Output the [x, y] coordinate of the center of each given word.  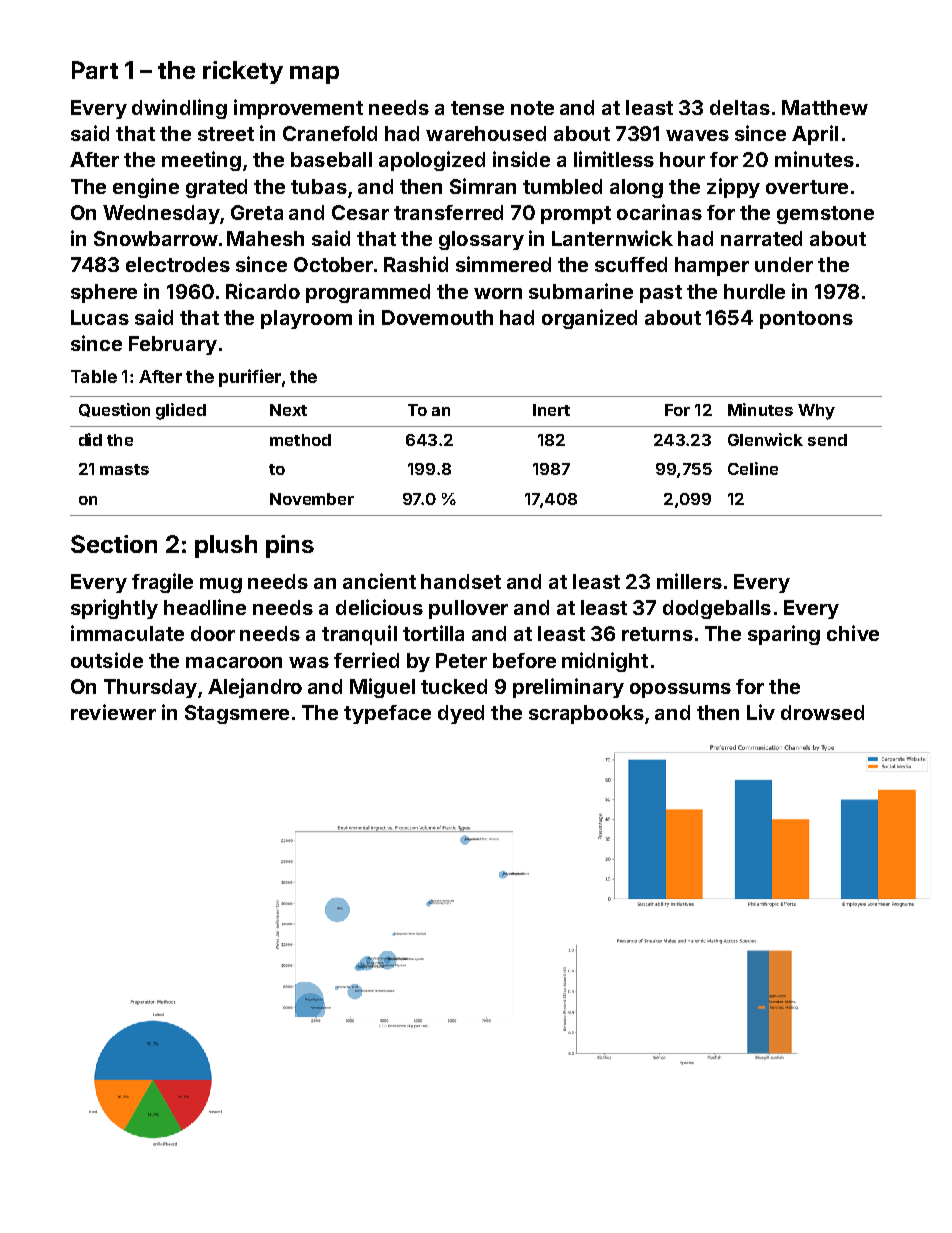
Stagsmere [237, 714]
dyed [461, 714]
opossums [680, 690]
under [784, 264]
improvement [298, 109]
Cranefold [330, 133]
